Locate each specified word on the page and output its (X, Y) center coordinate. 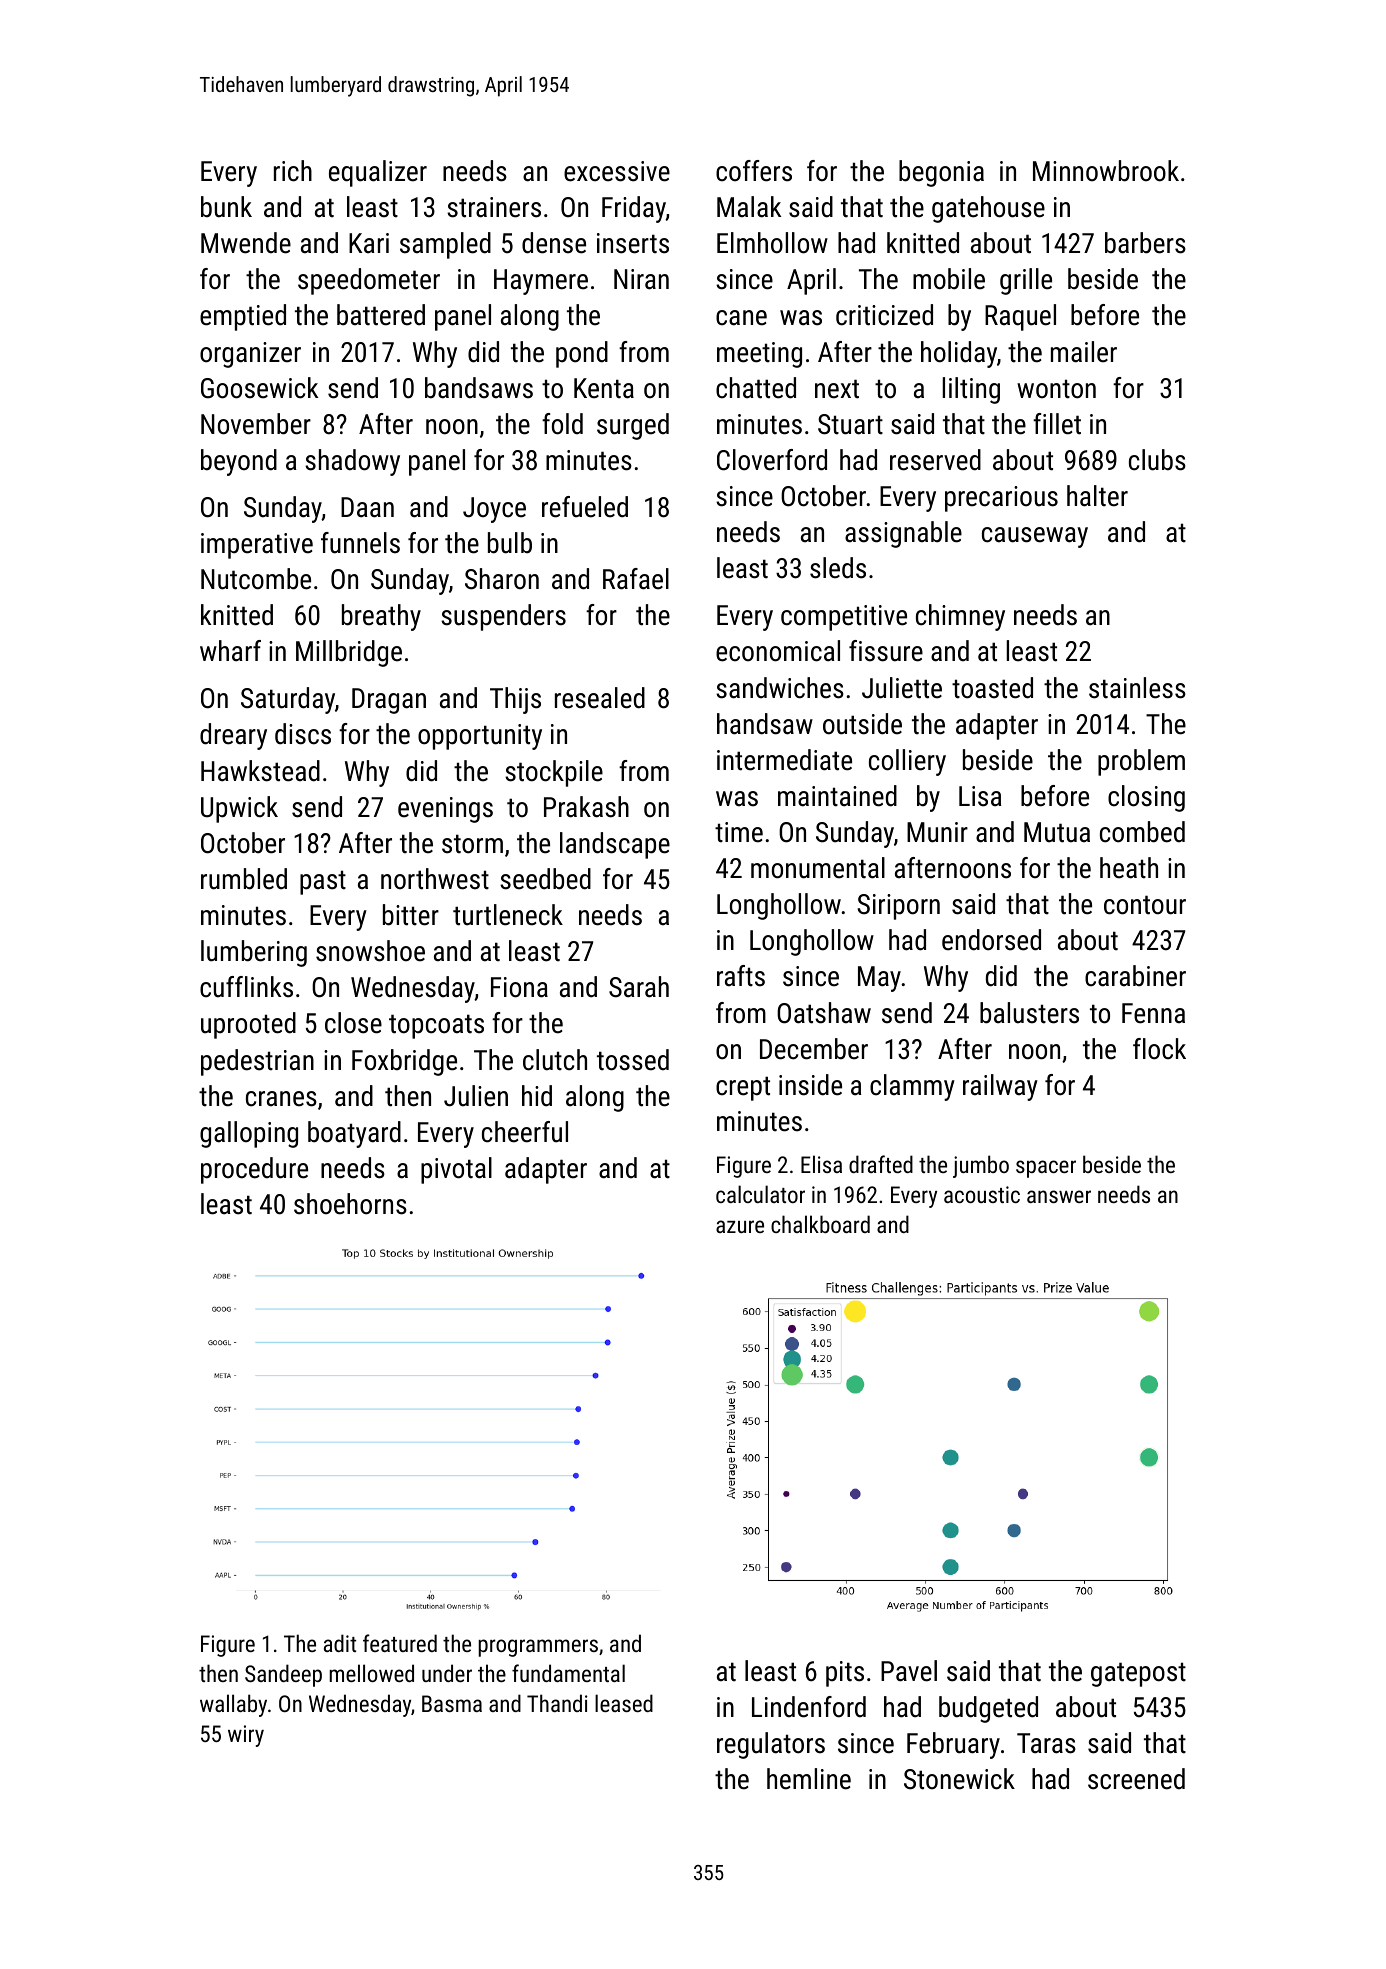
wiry (246, 1736)
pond (582, 354)
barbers (1145, 243)
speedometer (369, 281)
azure (740, 1226)
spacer (1046, 1169)
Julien (476, 1096)
